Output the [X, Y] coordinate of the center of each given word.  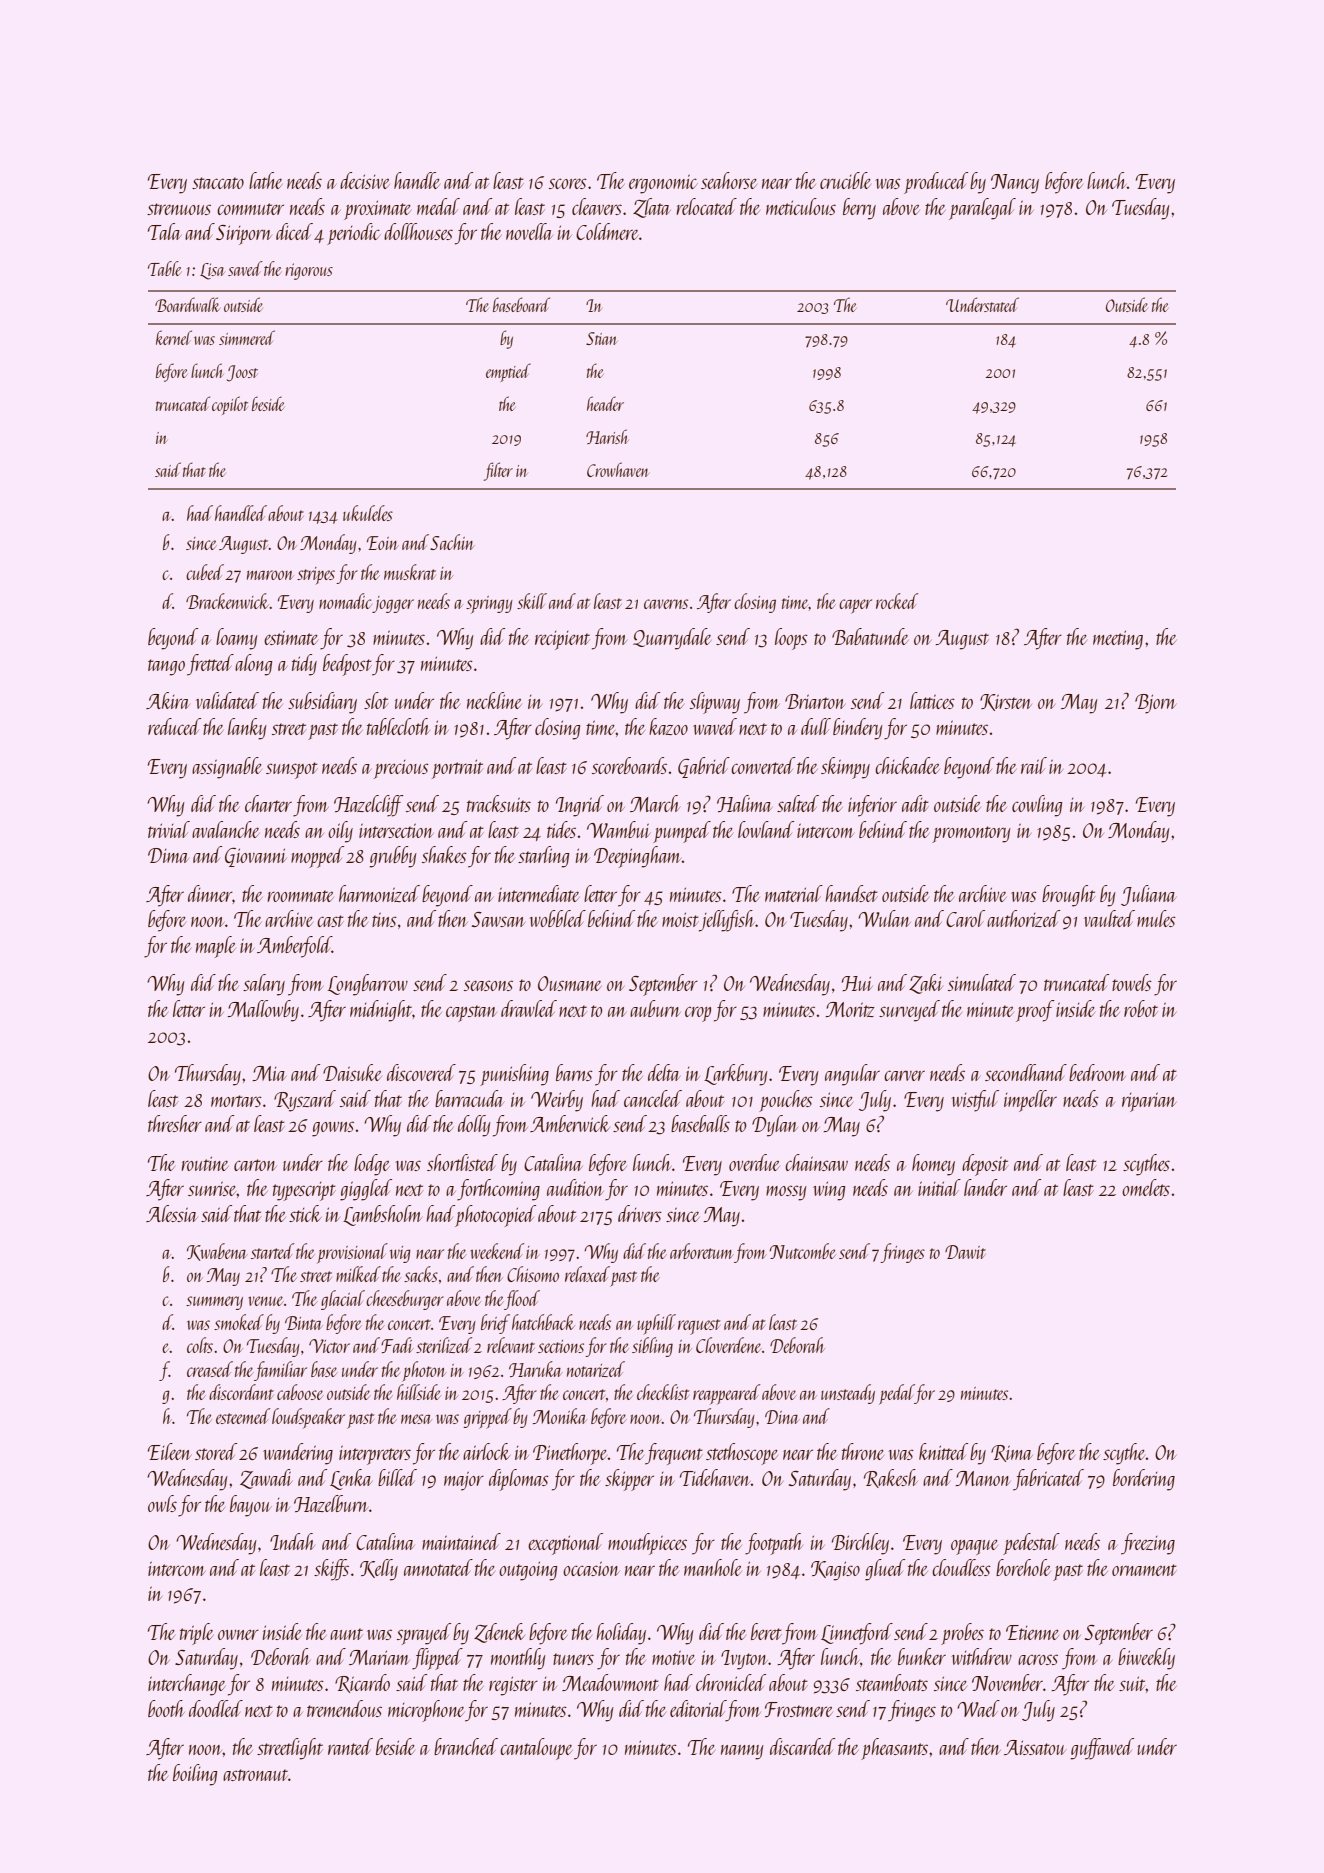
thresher [175, 1123]
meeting [1118, 640]
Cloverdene [728, 1345]
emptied [508, 373]
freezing [1148, 1544]
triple [196, 1634]
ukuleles [368, 513]
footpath [774, 1544]
